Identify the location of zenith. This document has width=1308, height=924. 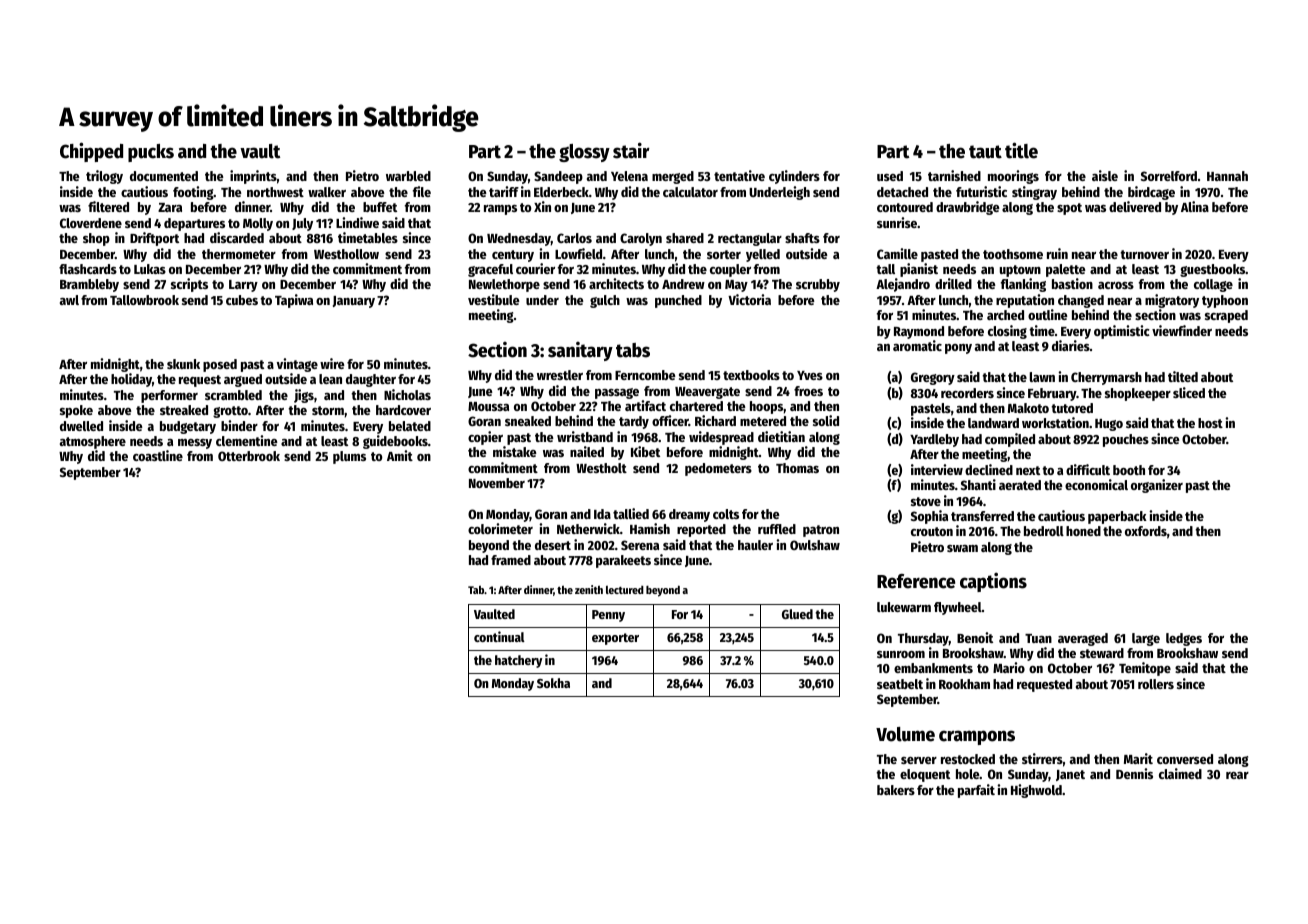
(589, 589).
